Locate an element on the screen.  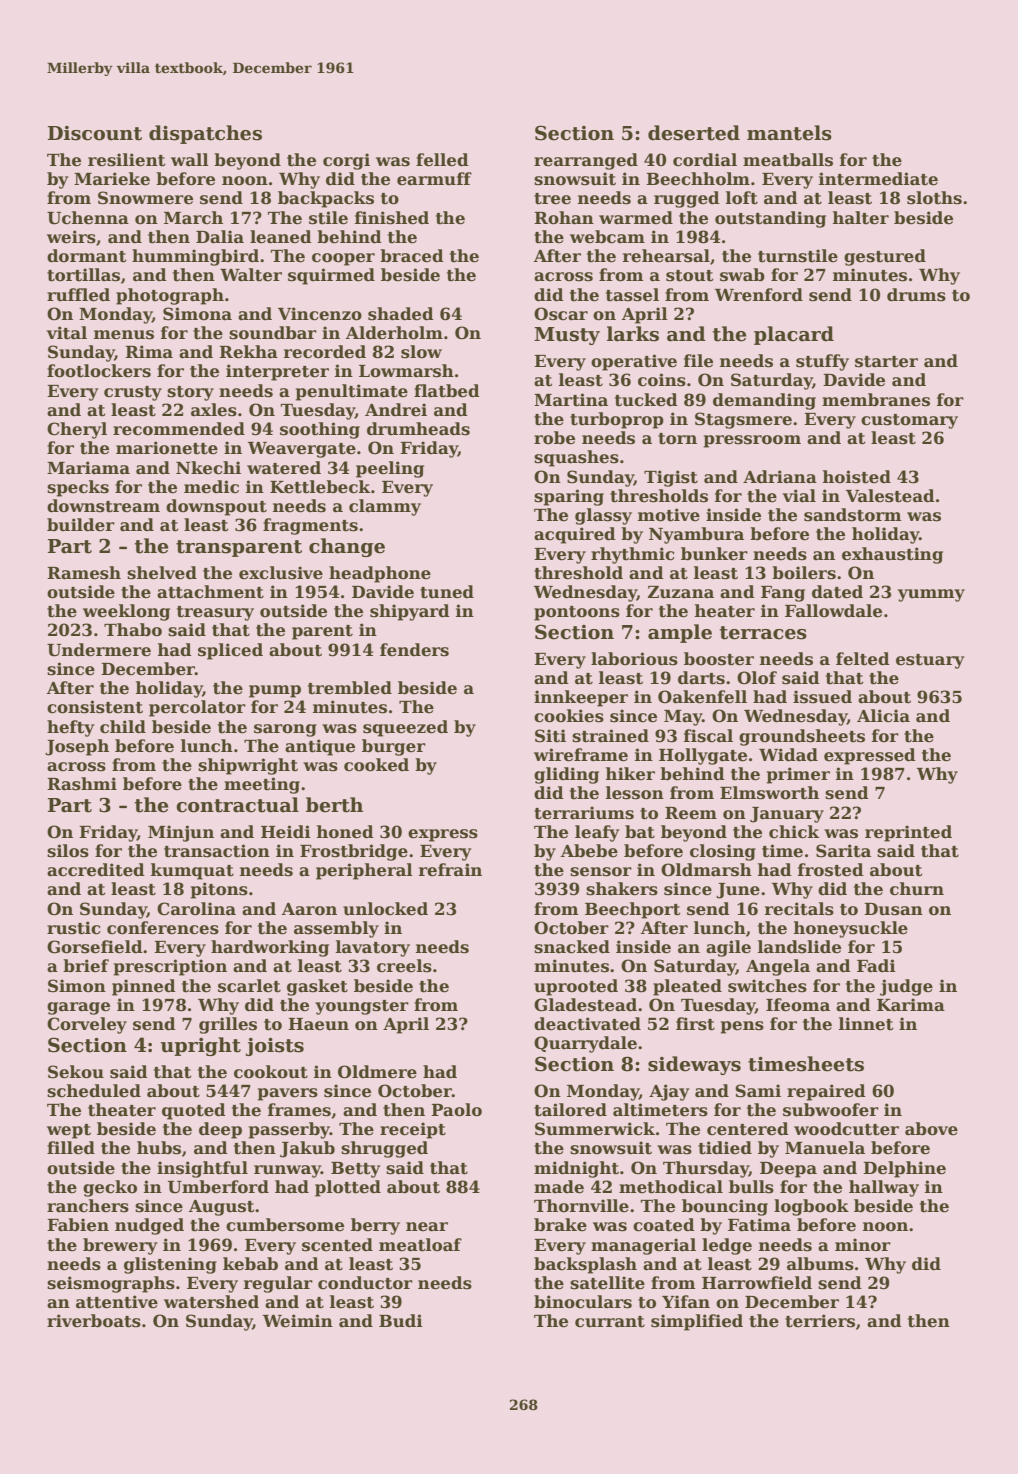
mantels is located at coordinates (789, 133).
